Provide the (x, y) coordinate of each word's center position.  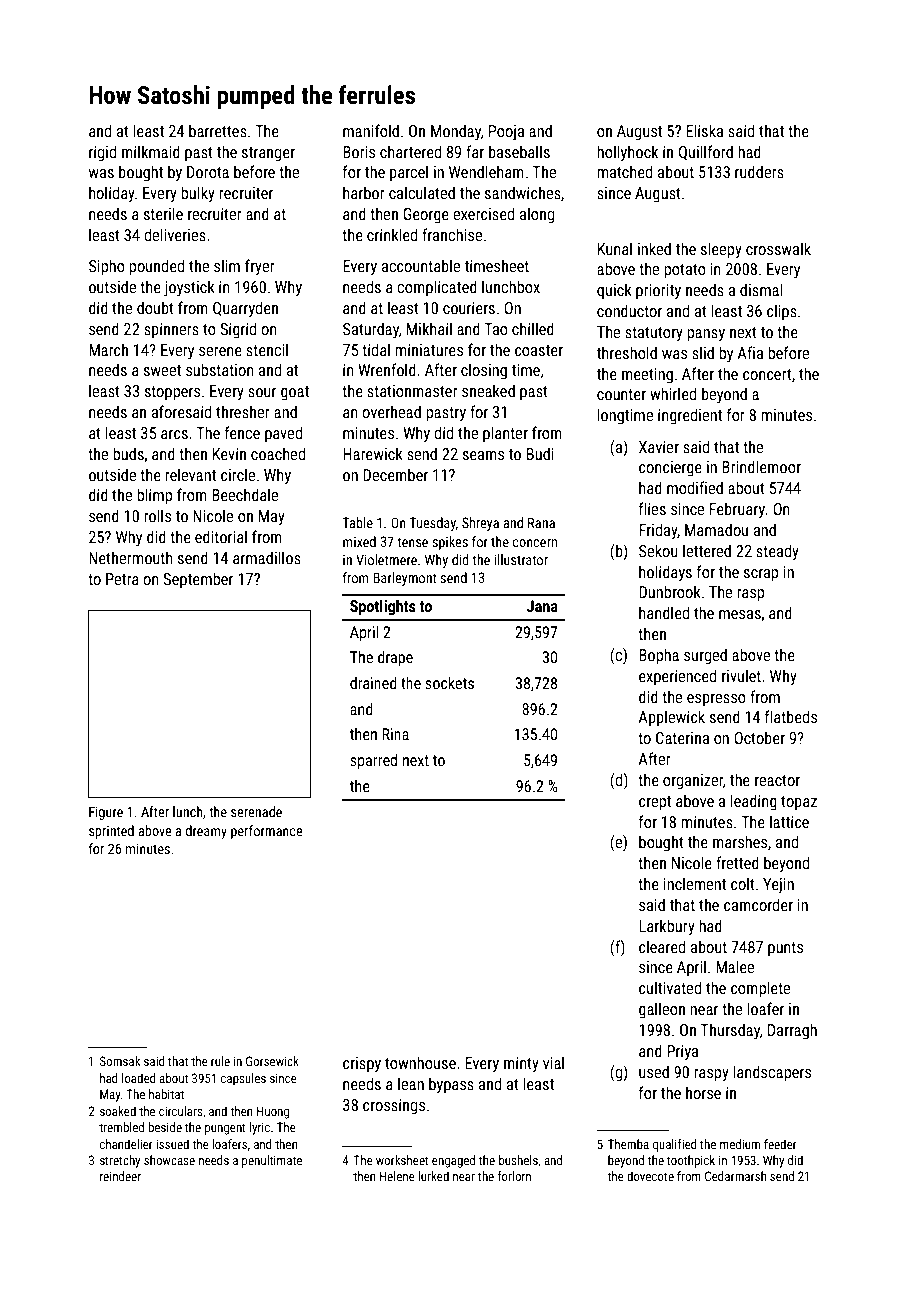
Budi (540, 453)
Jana (542, 606)
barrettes (218, 130)
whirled (673, 393)
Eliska (704, 130)
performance (266, 832)
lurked (433, 1176)
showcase (169, 1160)
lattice (789, 821)
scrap (761, 575)
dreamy (206, 832)
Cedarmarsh (735, 1176)
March (108, 349)
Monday (456, 132)
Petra (122, 579)
